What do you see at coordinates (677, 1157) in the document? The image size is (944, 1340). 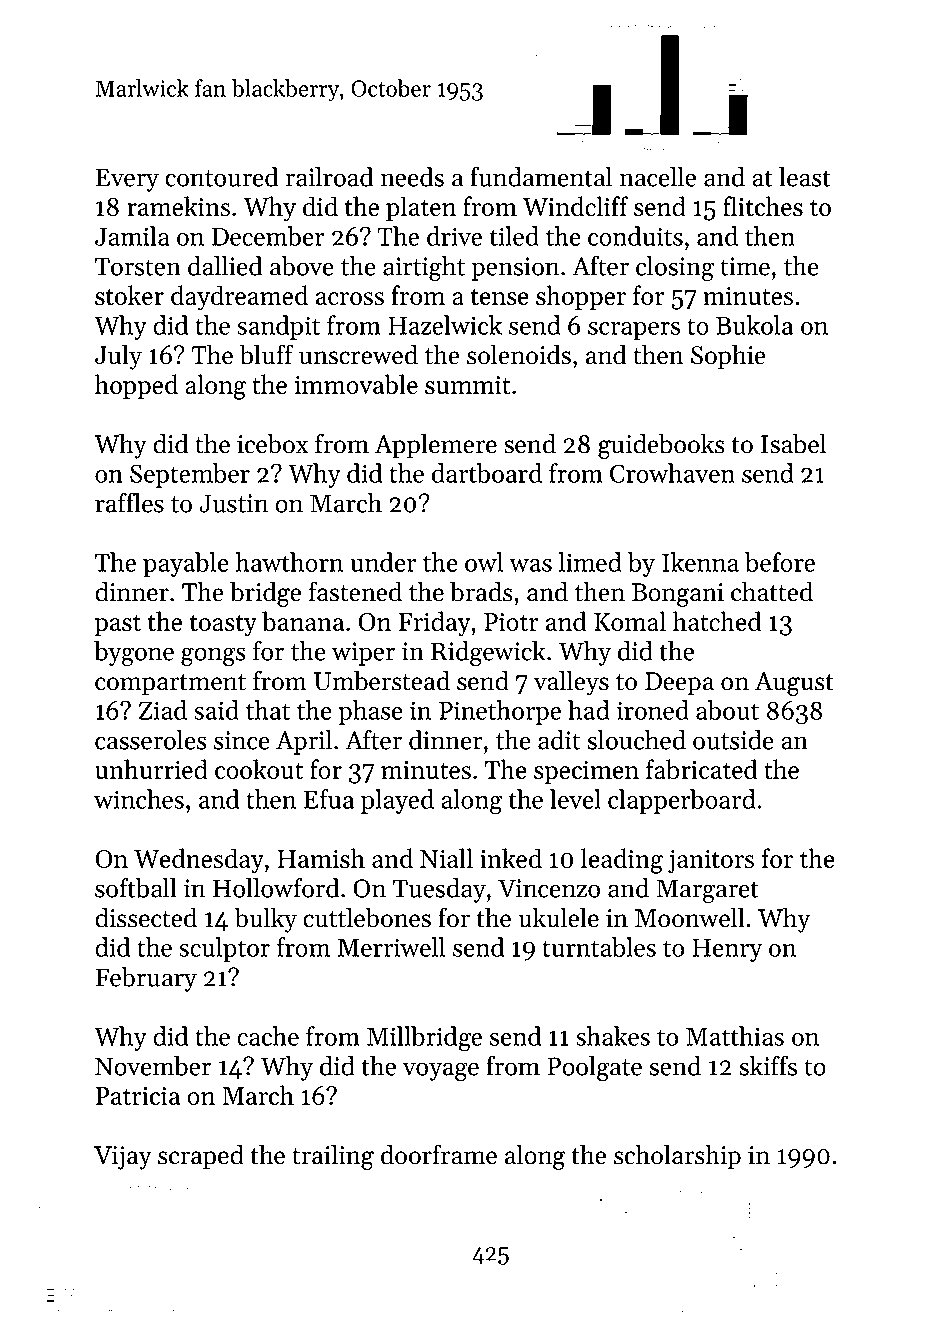 I see `scholarship` at bounding box center [677, 1157].
